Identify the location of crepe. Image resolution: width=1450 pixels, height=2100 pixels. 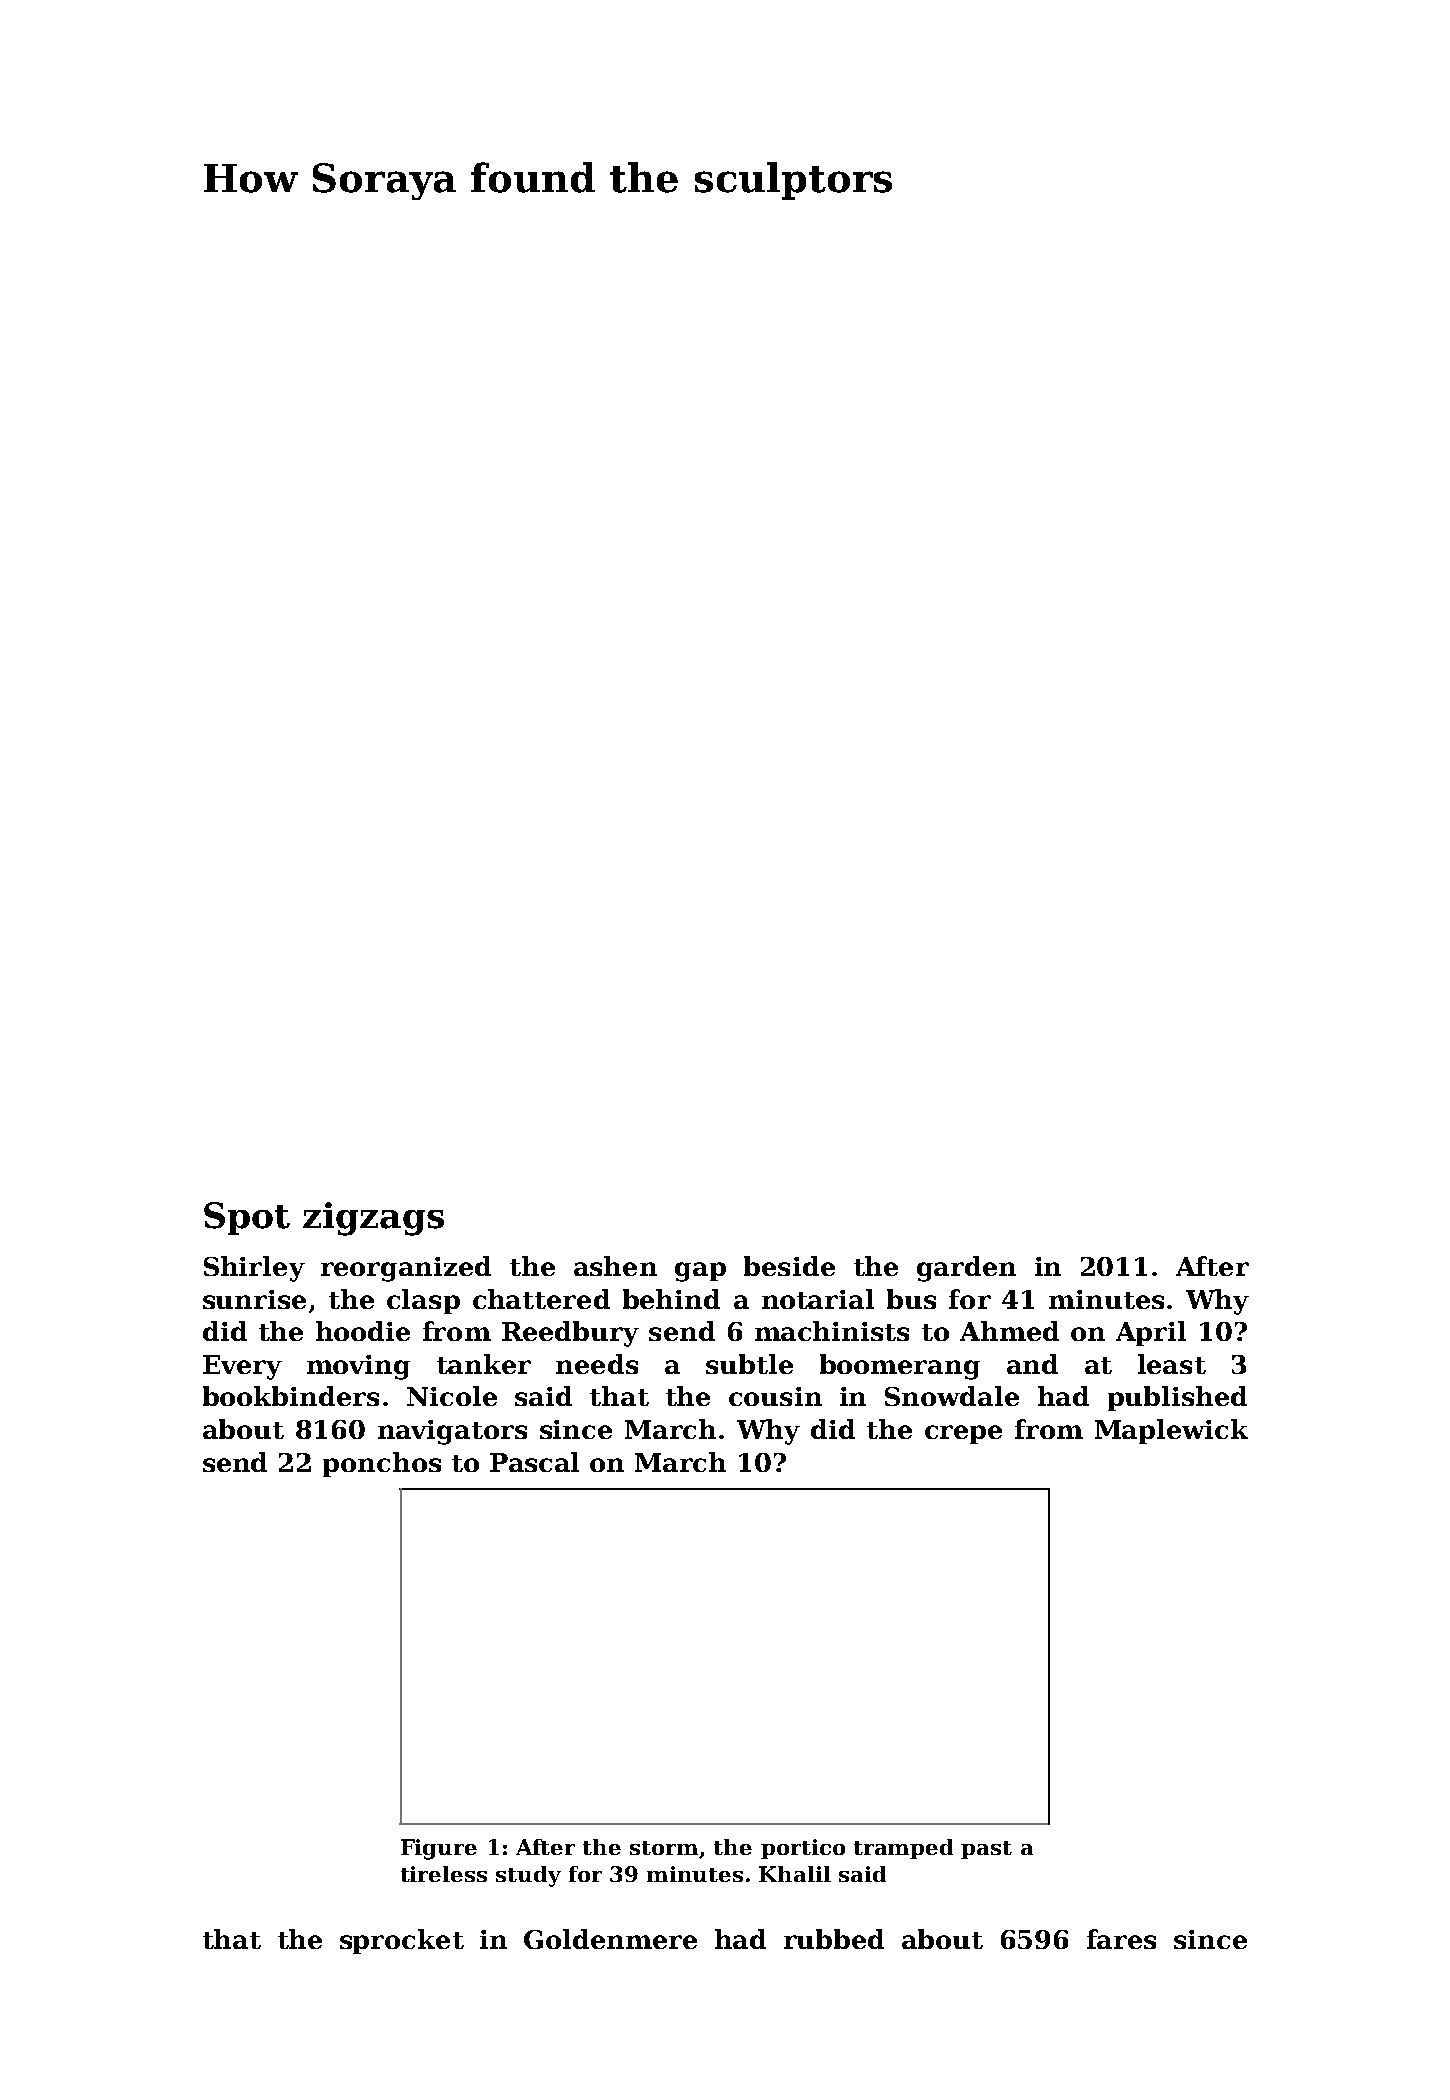
(963, 1434).
